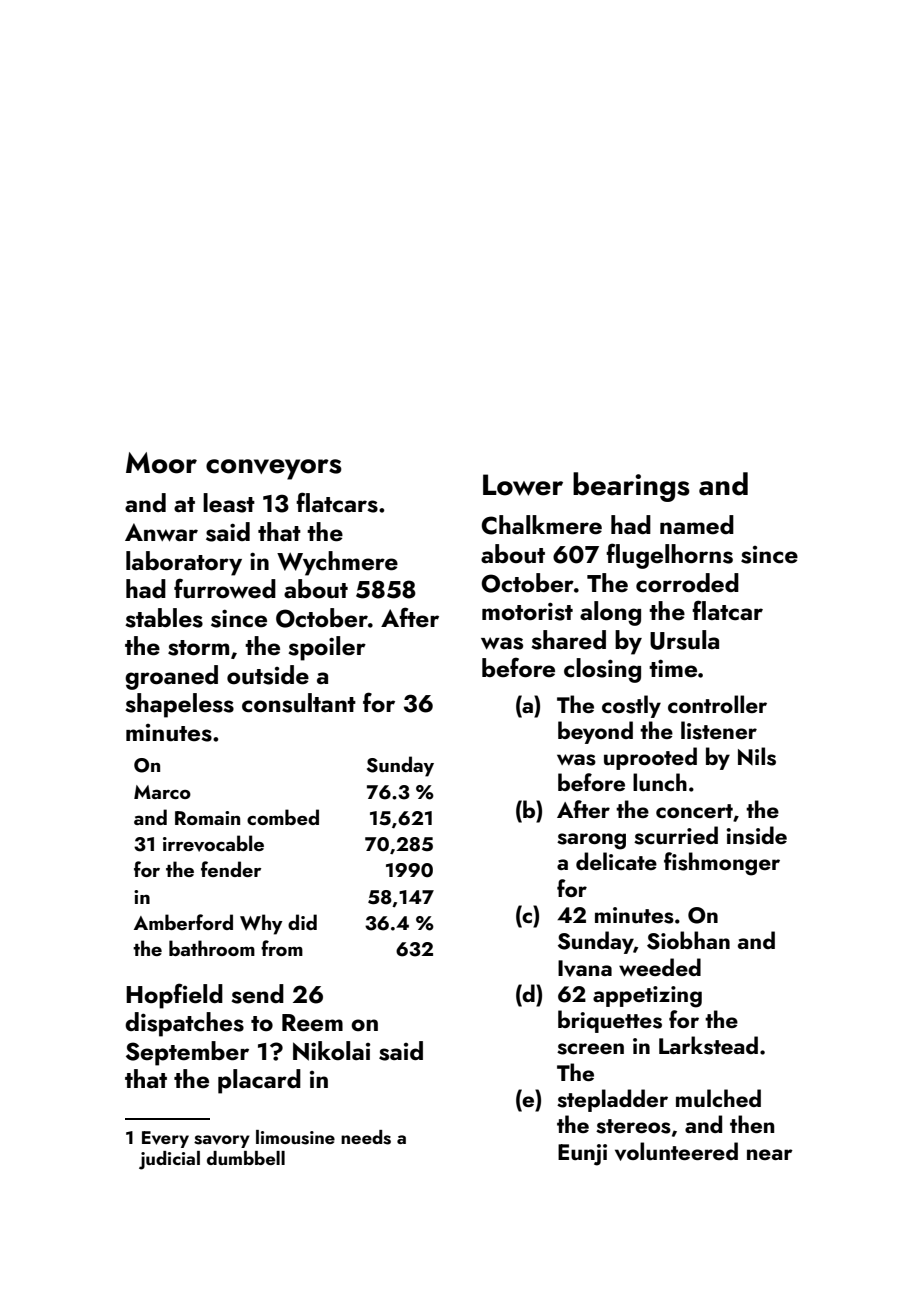 This image has height=1311, width=924. What do you see at coordinates (722, 864) in the image?
I see `fishmonger` at bounding box center [722, 864].
